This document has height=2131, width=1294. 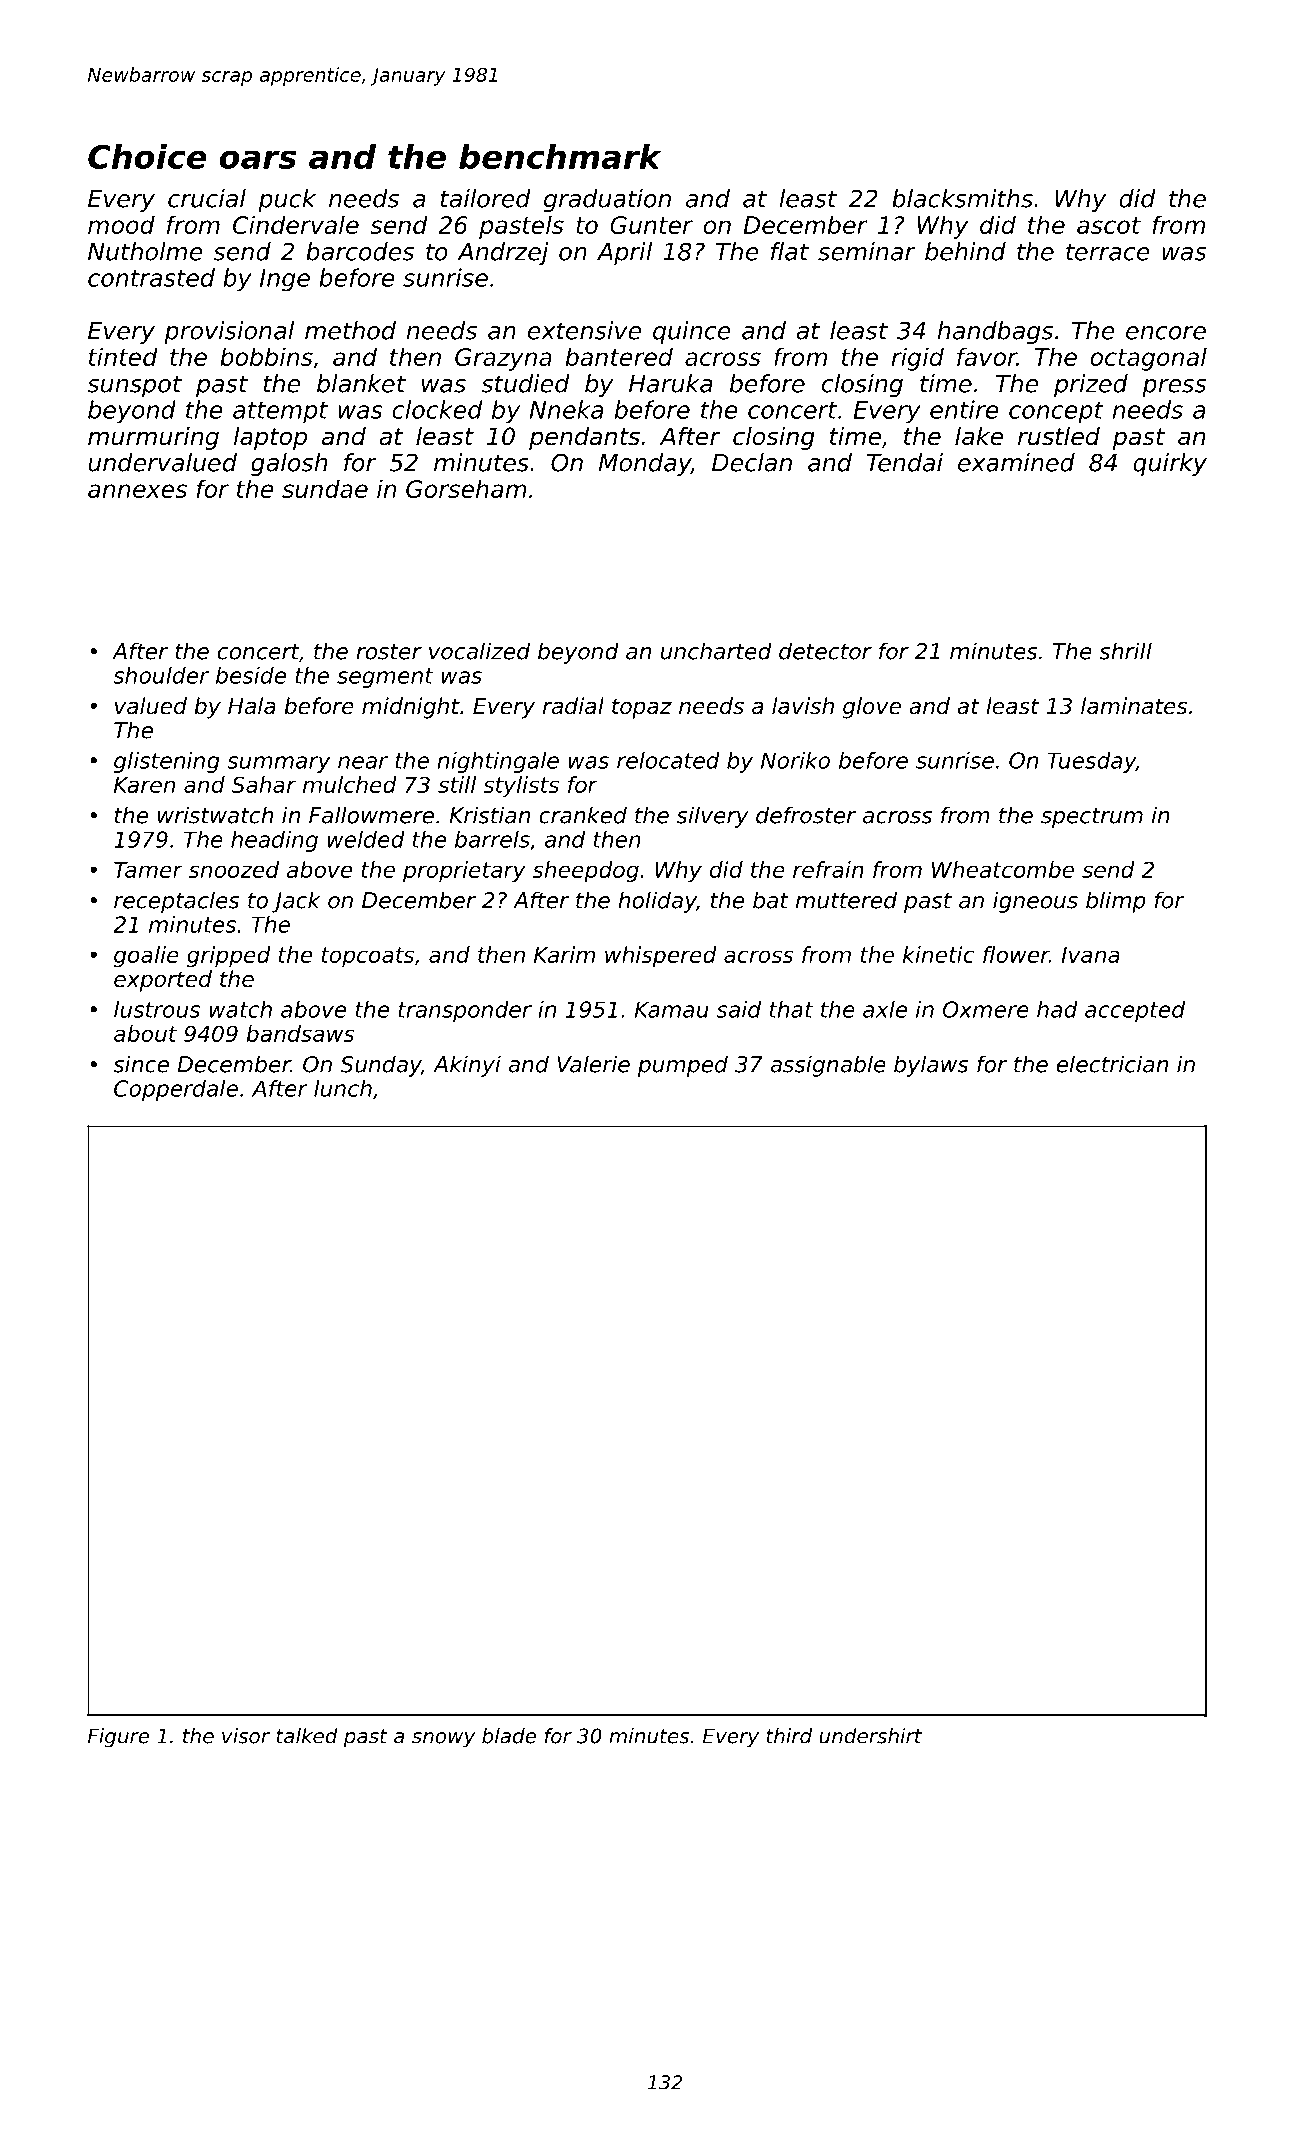 What do you see at coordinates (151, 277) in the document?
I see `contrasted` at bounding box center [151, 277].
